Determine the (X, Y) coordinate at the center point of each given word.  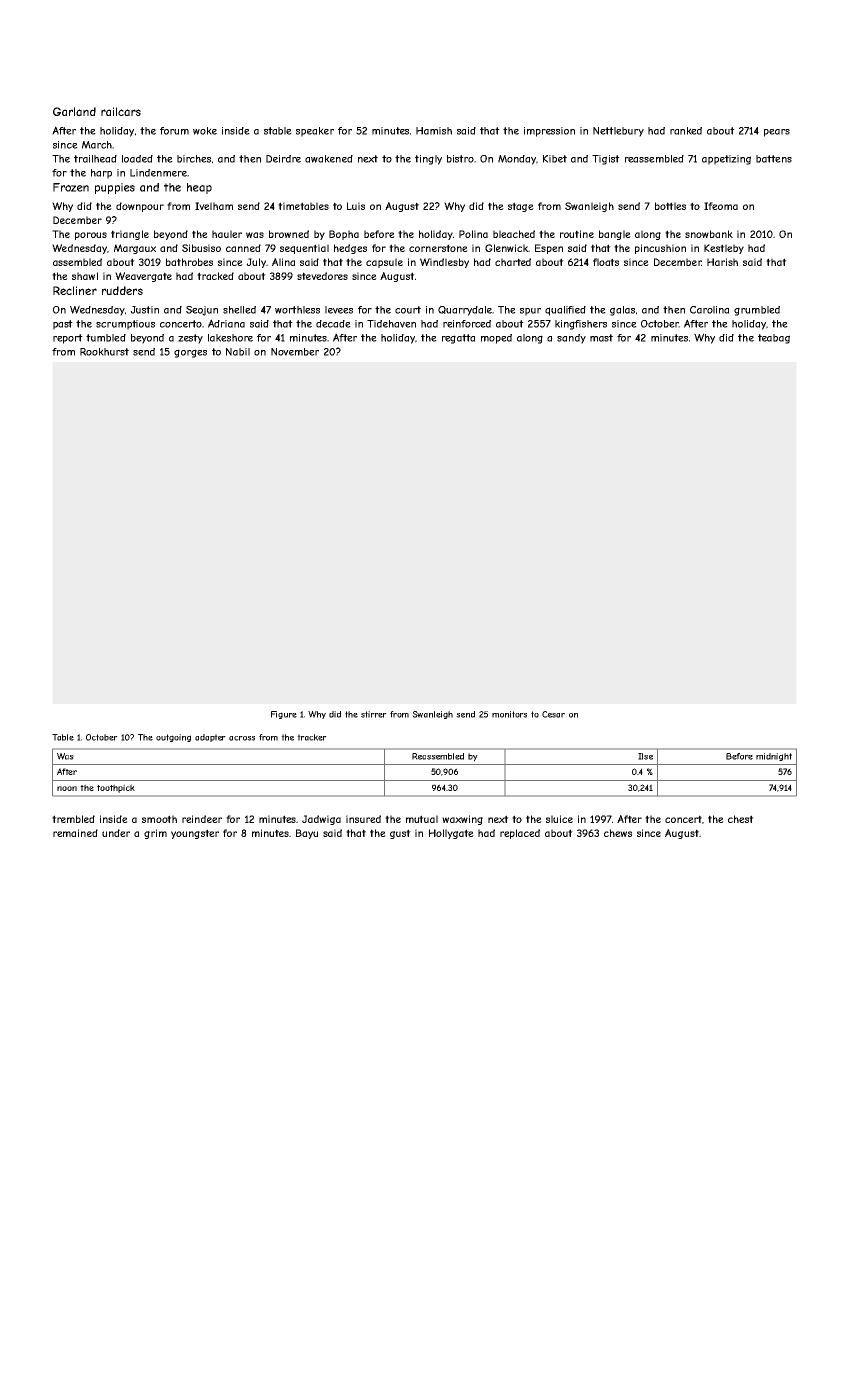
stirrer (374, 714)
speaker (315, 132)
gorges (190, 353)
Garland (74, 111)
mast (601, 338)
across (242, 738)
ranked (686, 131)
